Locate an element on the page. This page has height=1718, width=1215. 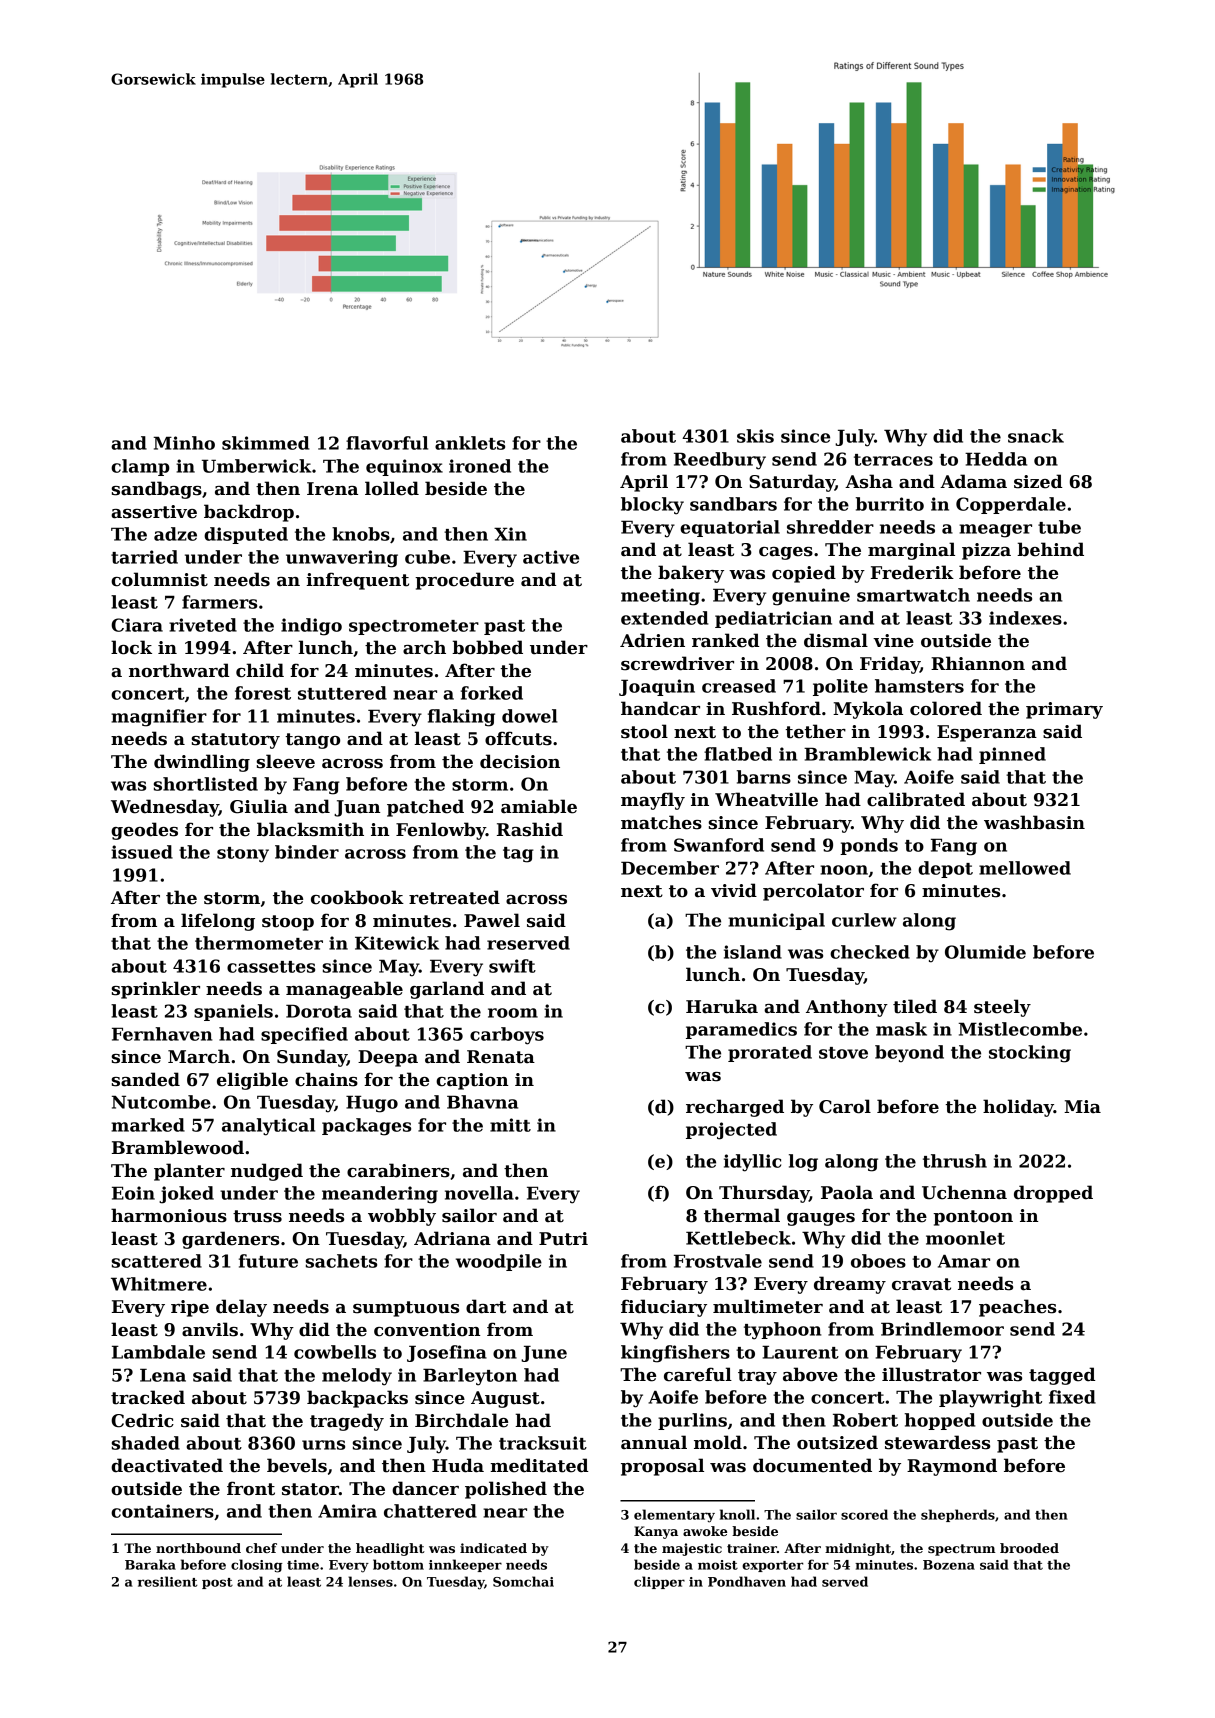
mellowed is located at coordinates (1025, 868).
